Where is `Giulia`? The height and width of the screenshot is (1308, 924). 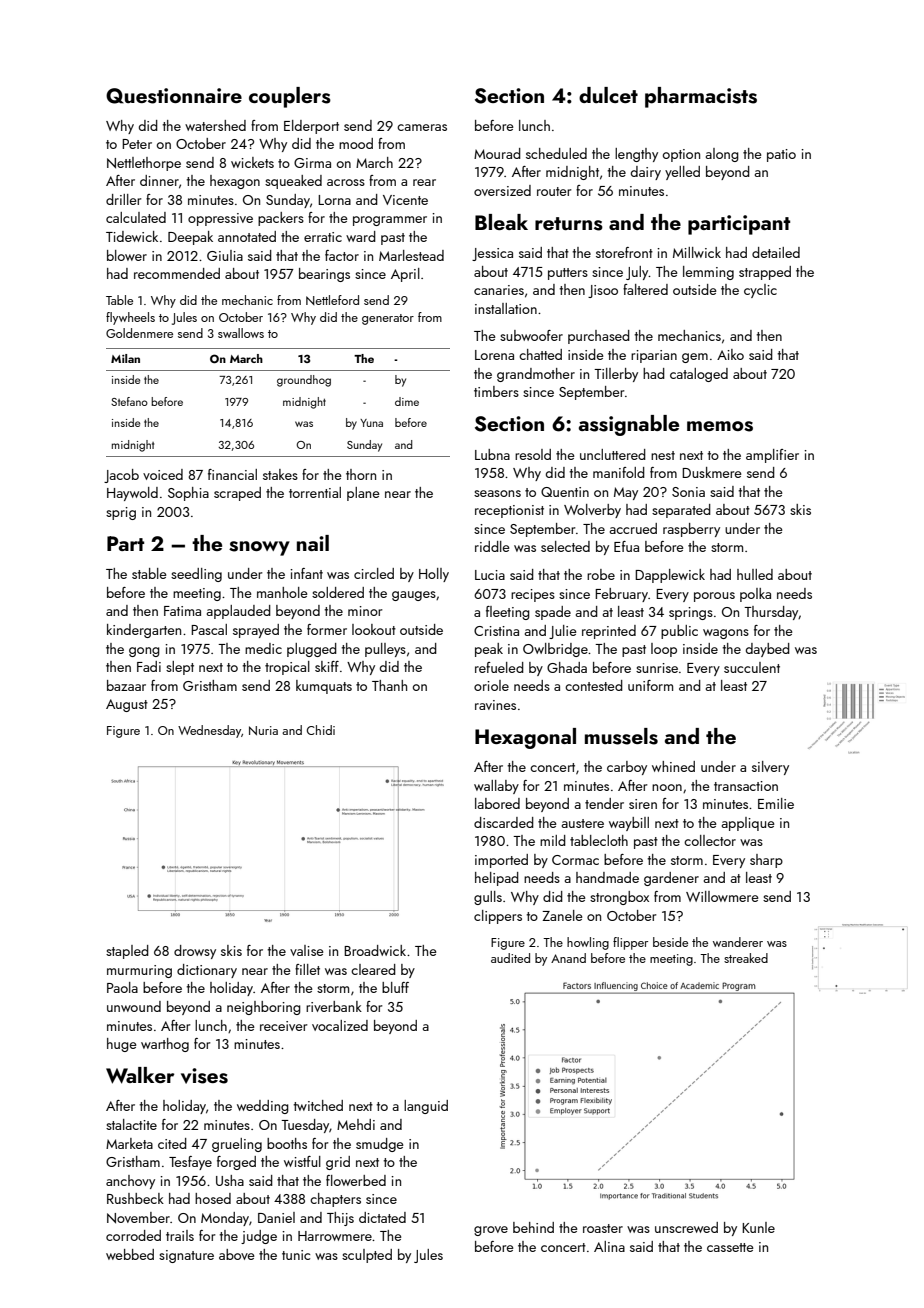 Giulia is located at coordinates (225, 255).
